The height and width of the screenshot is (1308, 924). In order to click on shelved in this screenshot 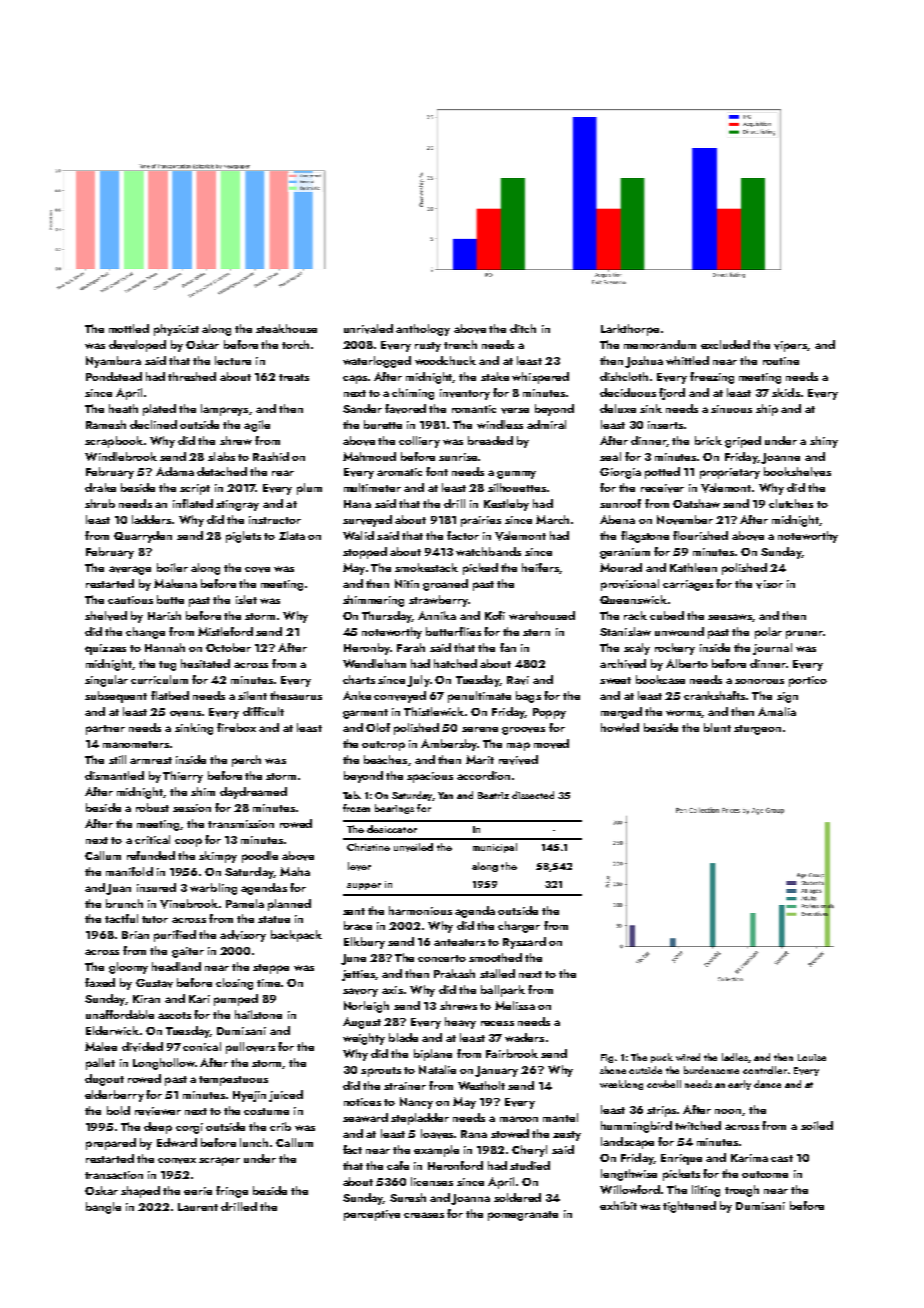, I will do `click(106, 616)`.
